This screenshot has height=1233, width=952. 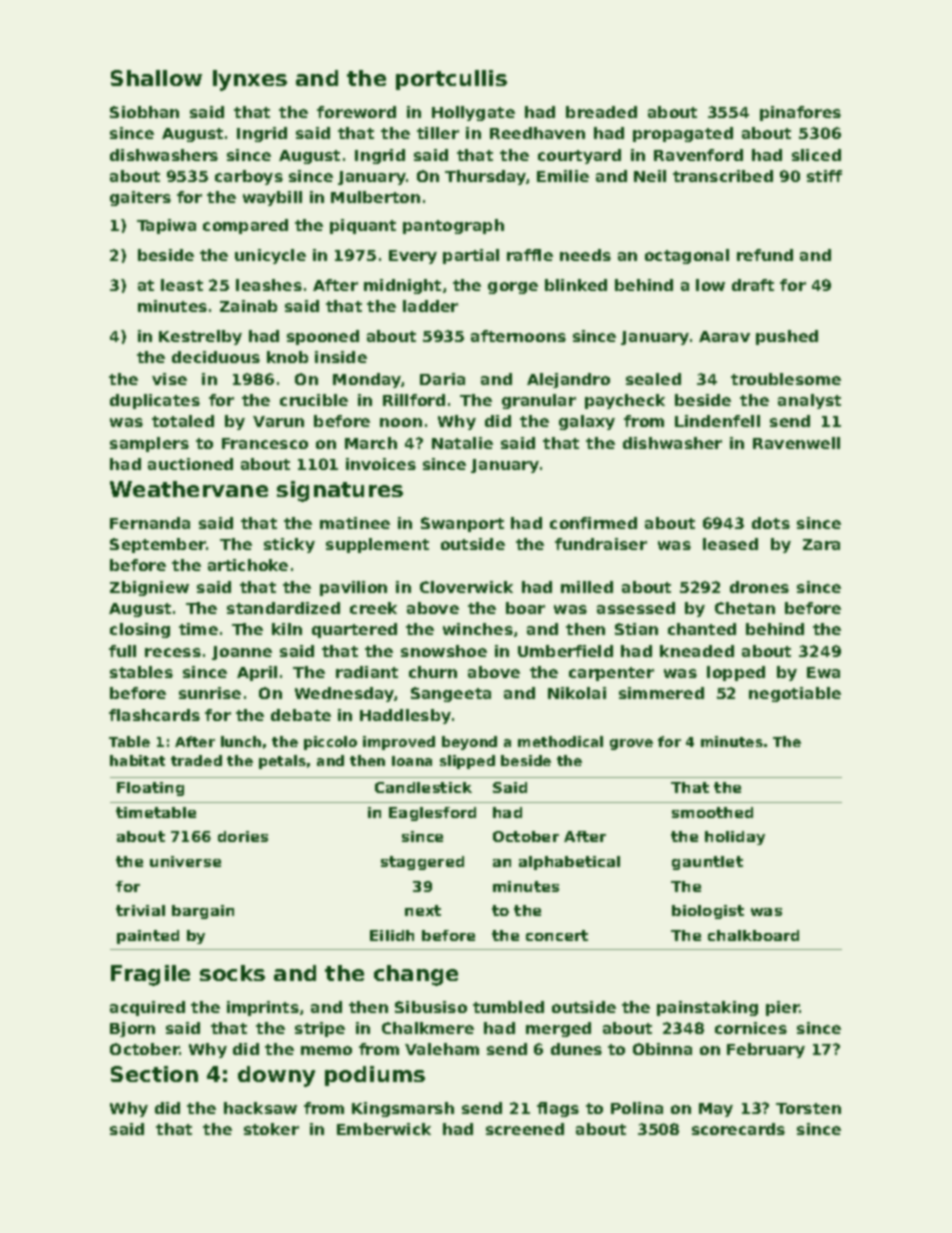 What do you see at coordinates (140, 198) in the screenshot?
I see `gaiters` at bounding box center [140, 198].
